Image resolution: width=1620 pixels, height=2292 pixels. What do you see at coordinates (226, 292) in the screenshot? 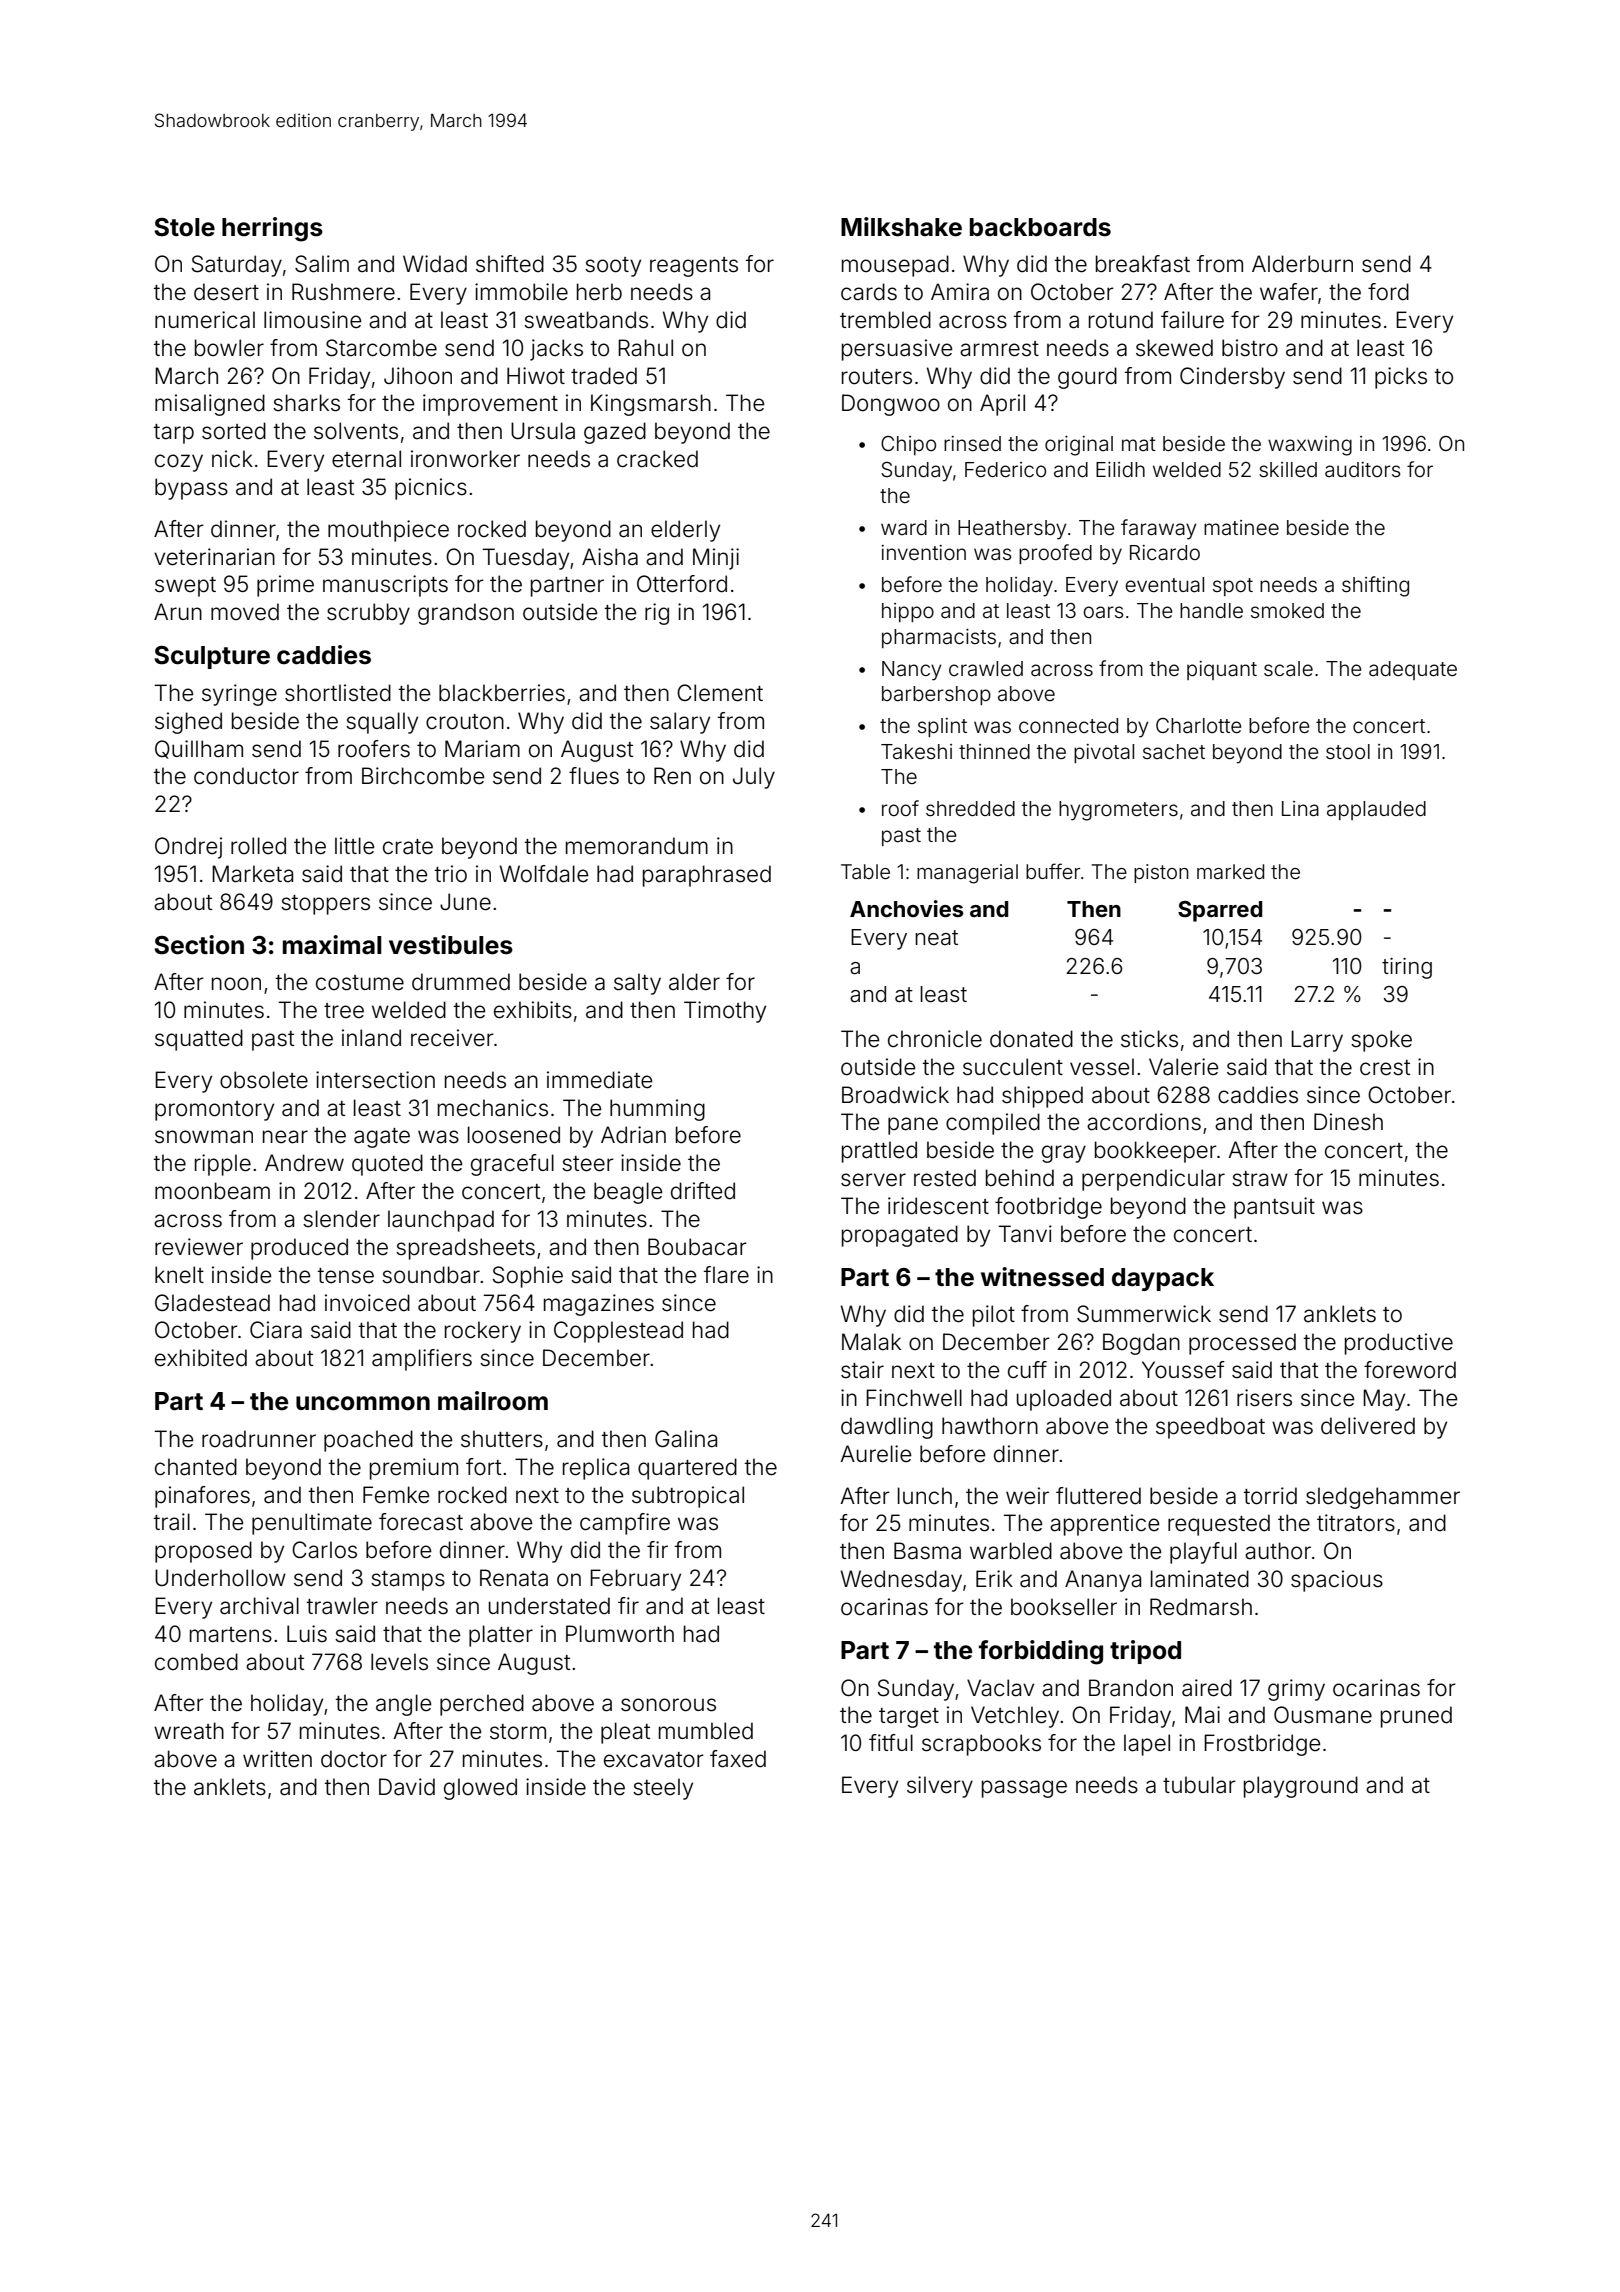
I see `desert` at bounding box center [226, 292].
